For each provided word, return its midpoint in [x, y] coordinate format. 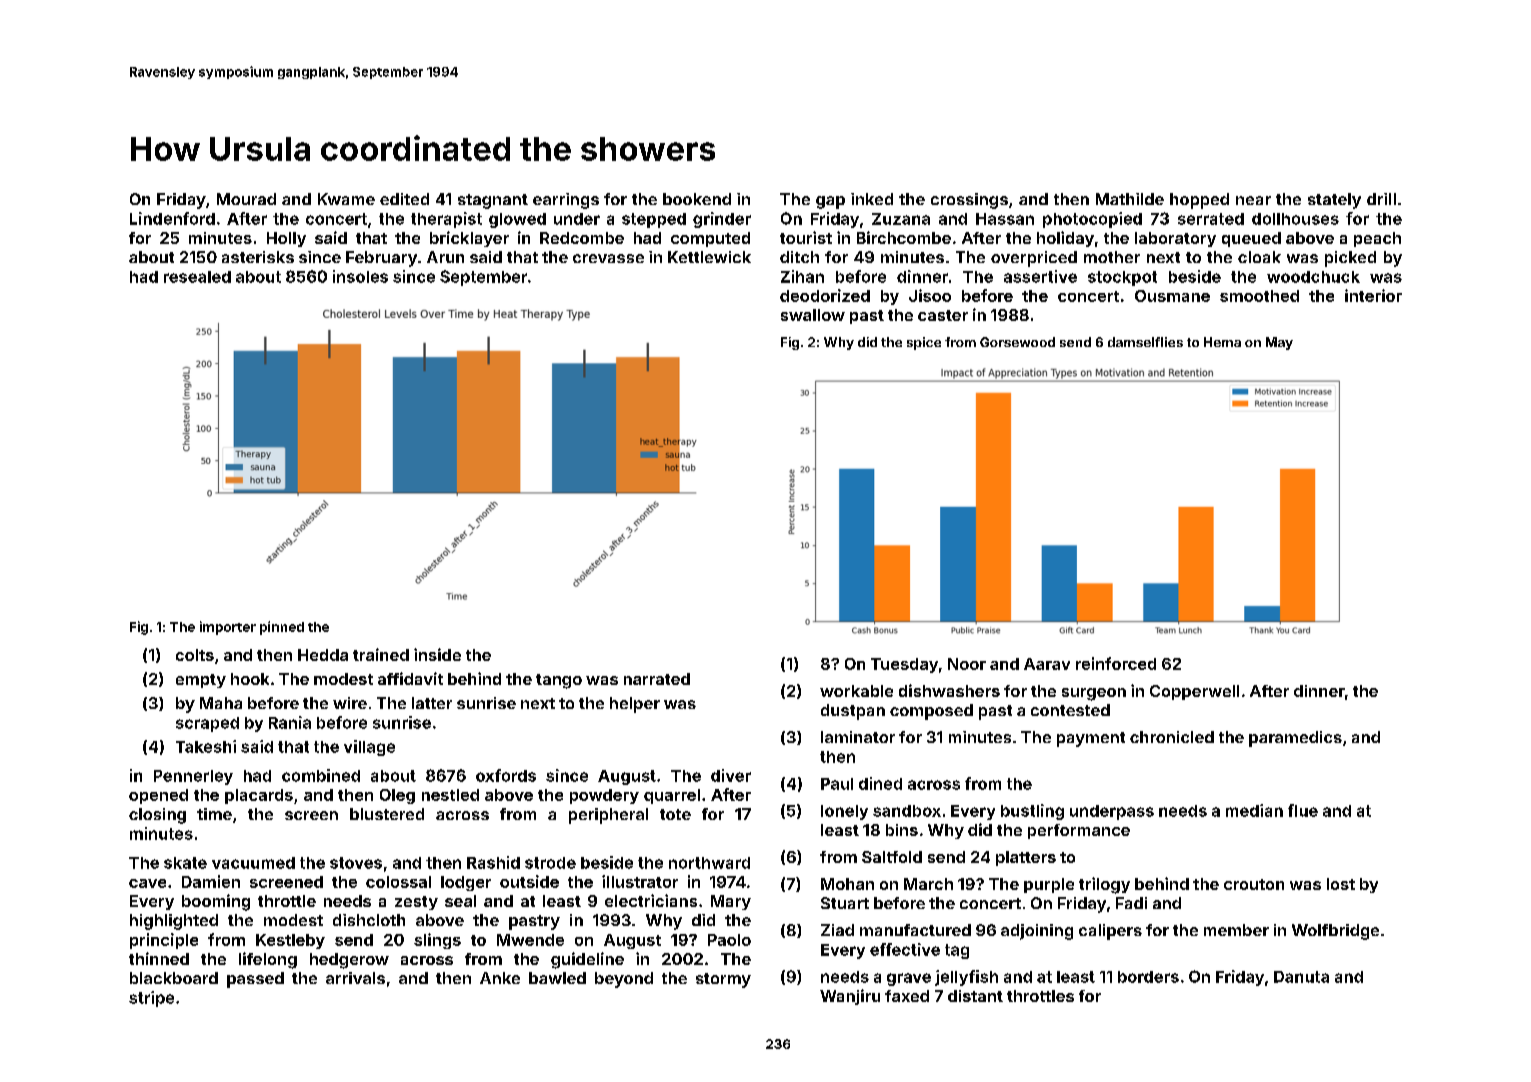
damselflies [1145, 342]
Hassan [1005, 219]
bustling [1032, 812]
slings [437, 941]
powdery [604, 796]
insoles [360, 276]
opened [158, 796]
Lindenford [172, 218]
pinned [282, 628]
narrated [657, 679]
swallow [813, 315]
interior [1373, 295]
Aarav [1047, 664]
